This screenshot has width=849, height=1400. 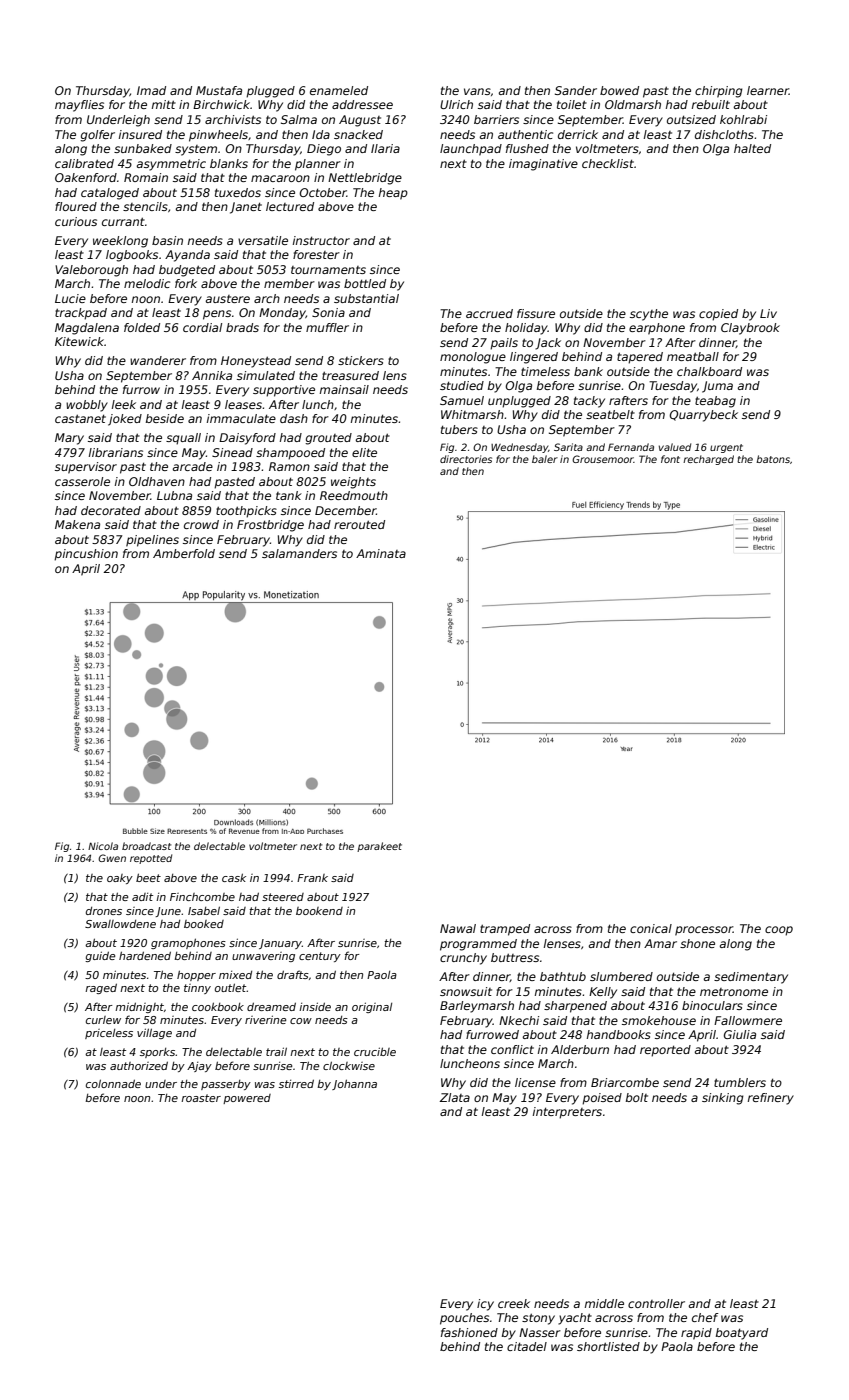 I want to click on colonnade, so click(x=113, y=1083).
